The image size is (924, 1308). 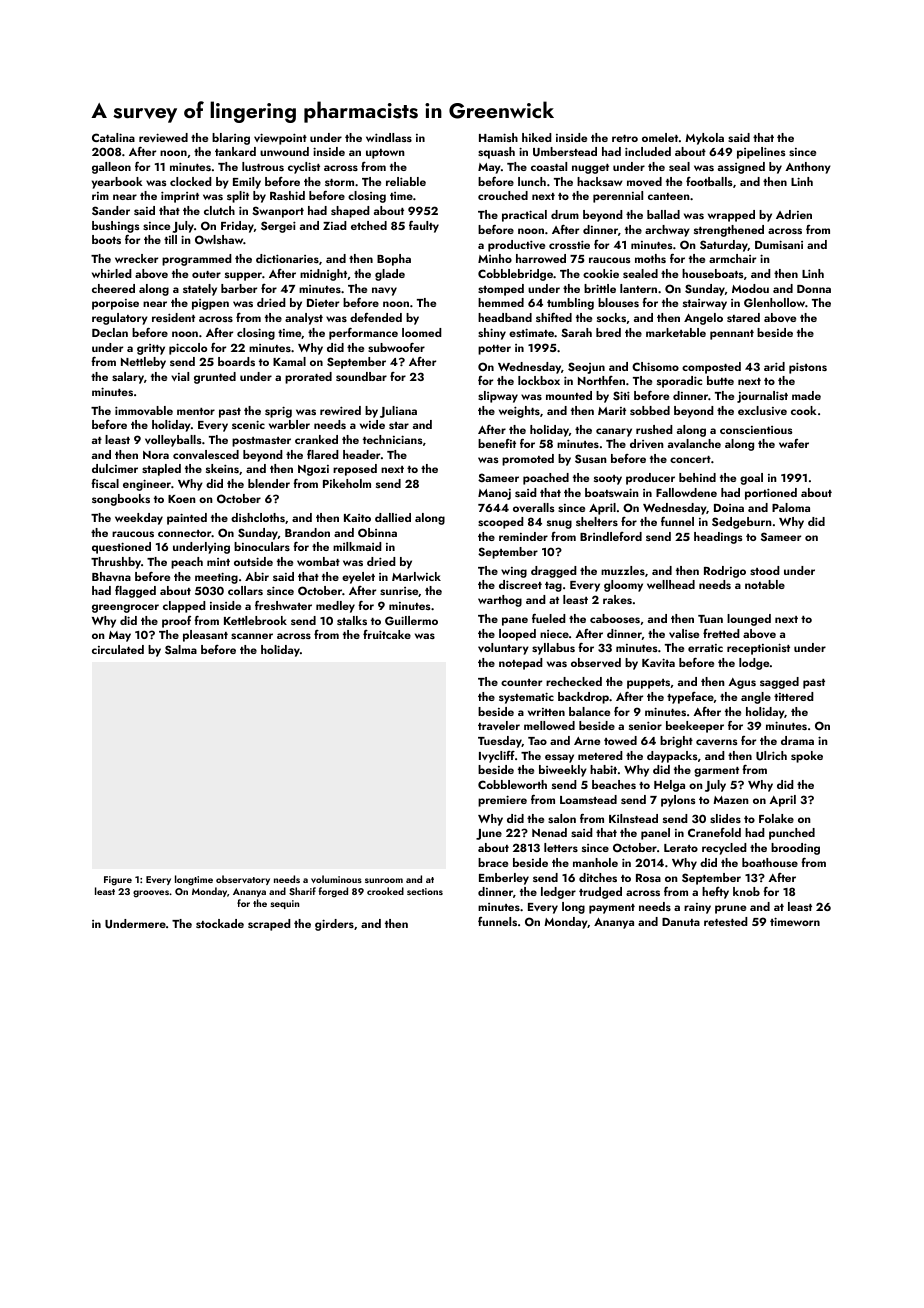 I want to click on knob, so click(x=746, y=891).
